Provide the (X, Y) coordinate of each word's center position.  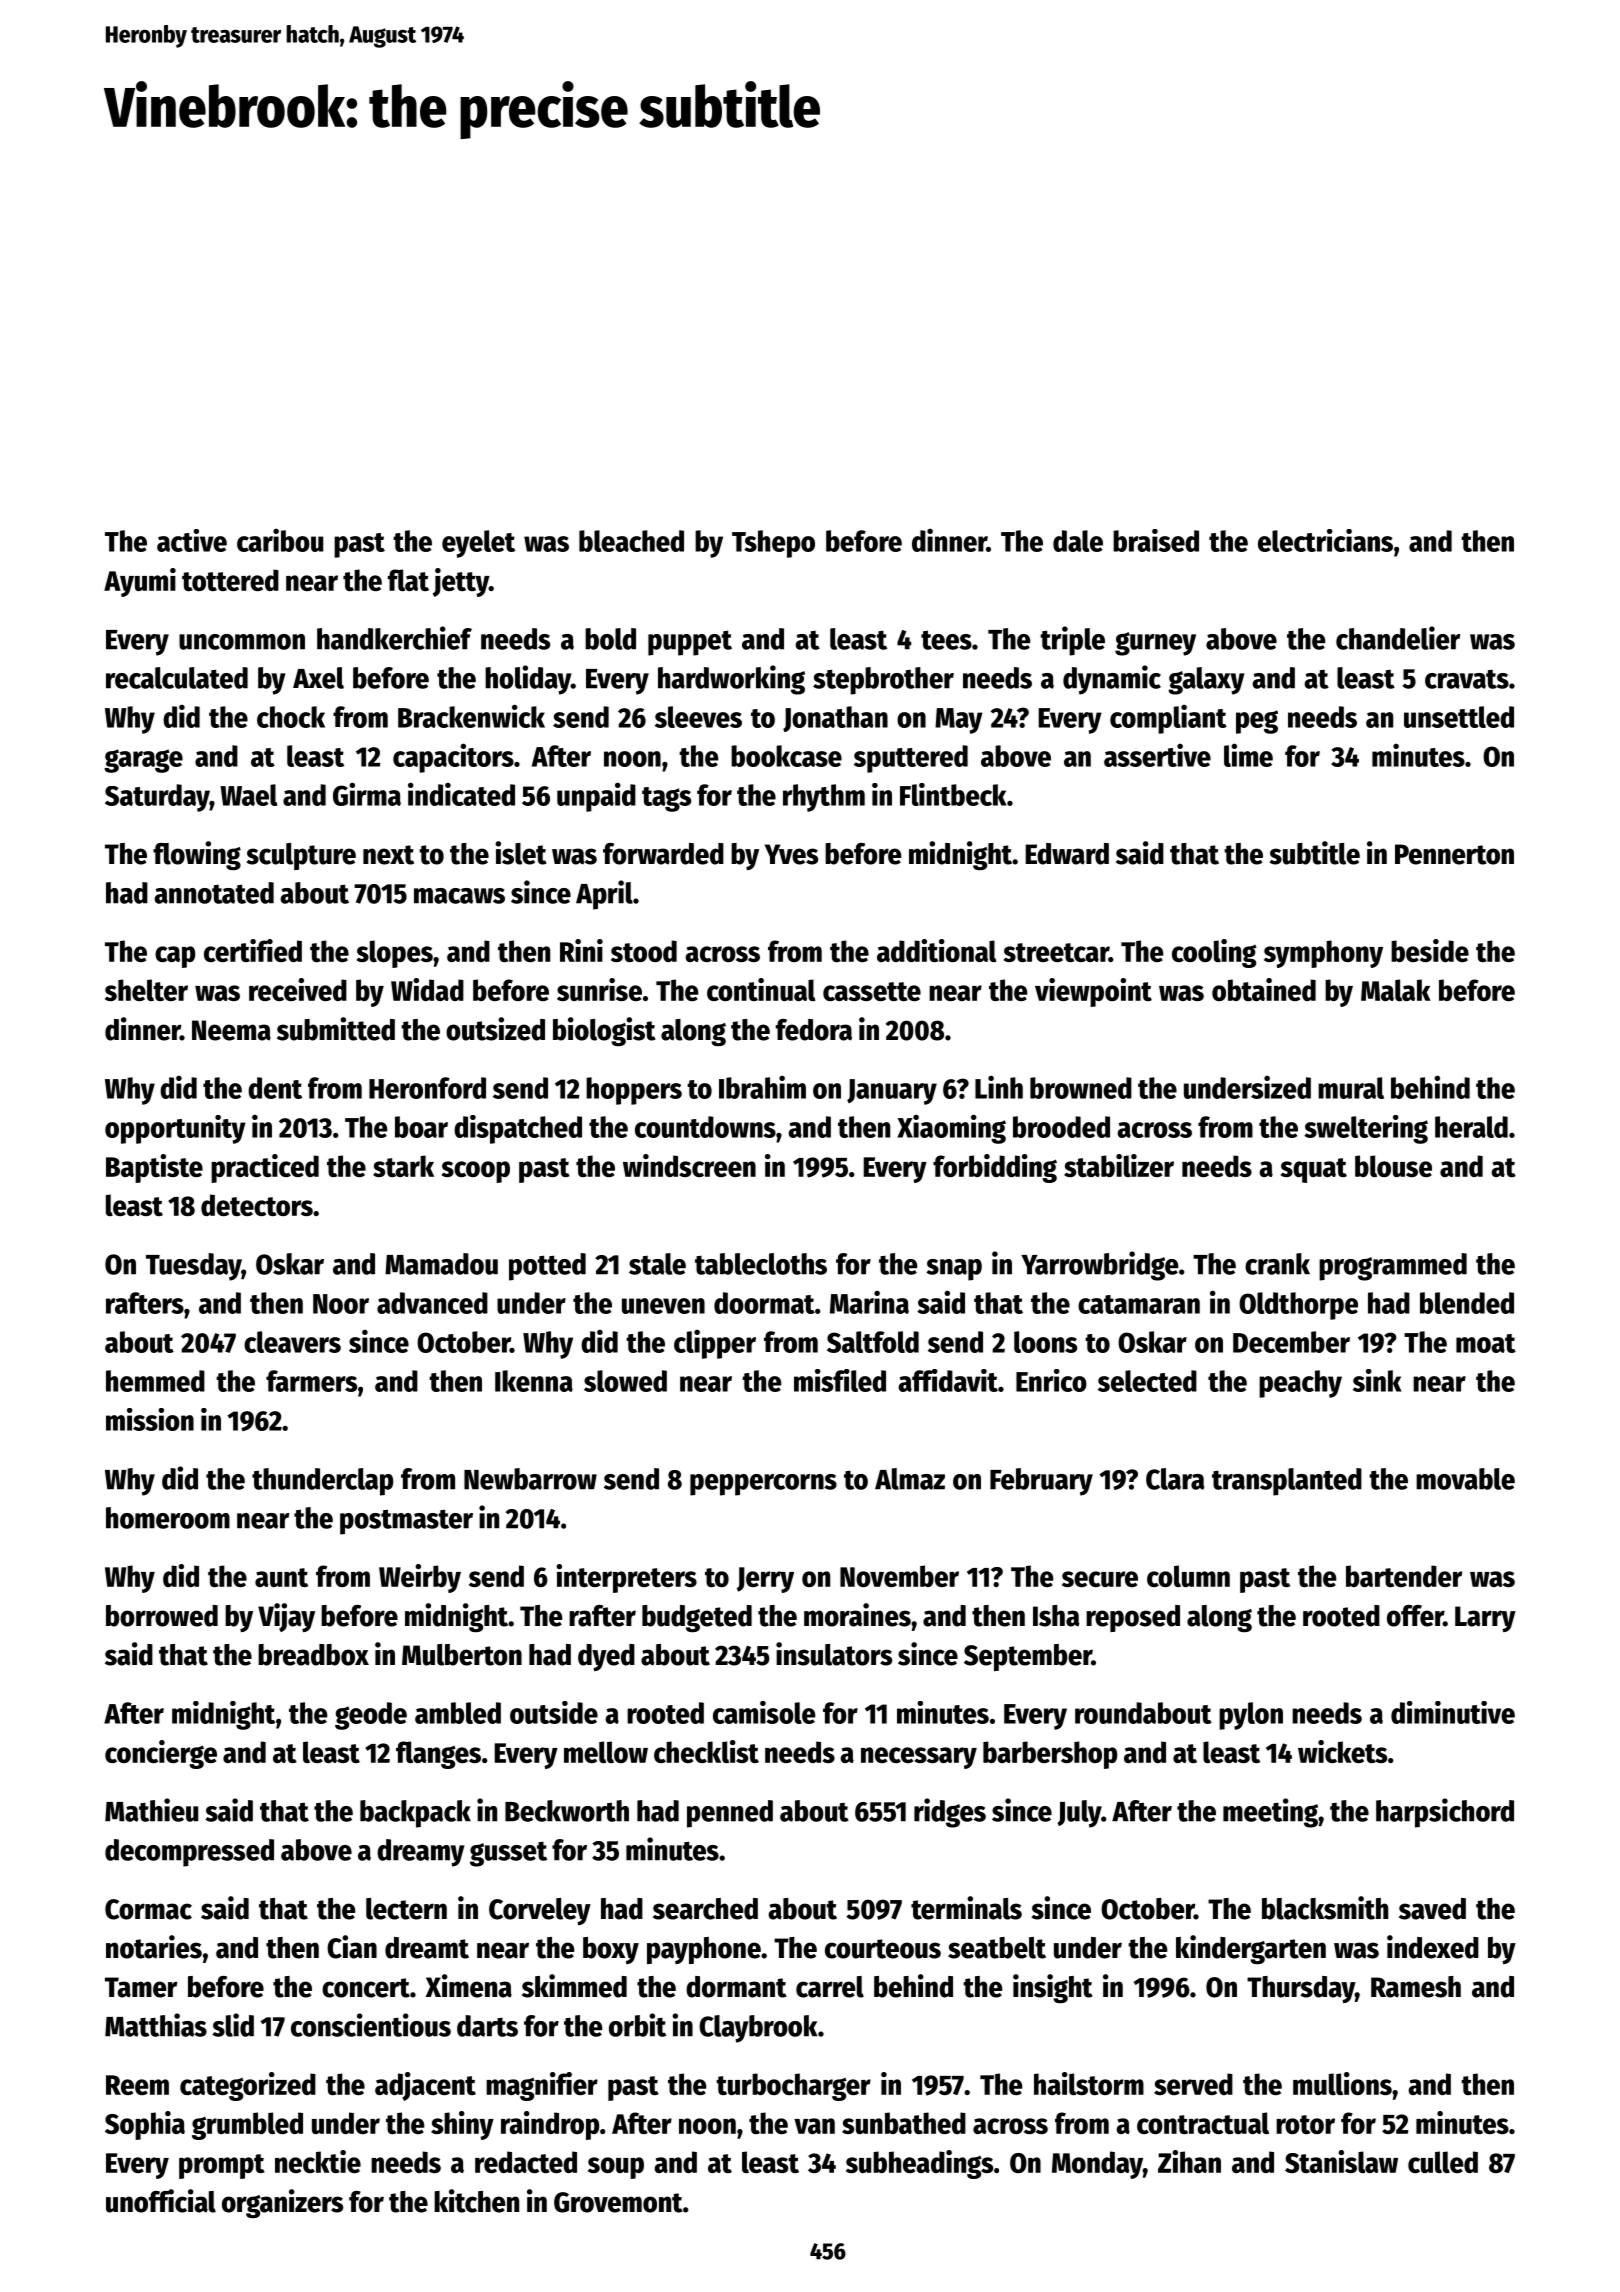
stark (403, 1166)
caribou (280, 540)
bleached (631, 541)
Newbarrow (530, 1479)
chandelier (1398, 638)
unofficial (161, 2201)
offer (1415, 1616)
